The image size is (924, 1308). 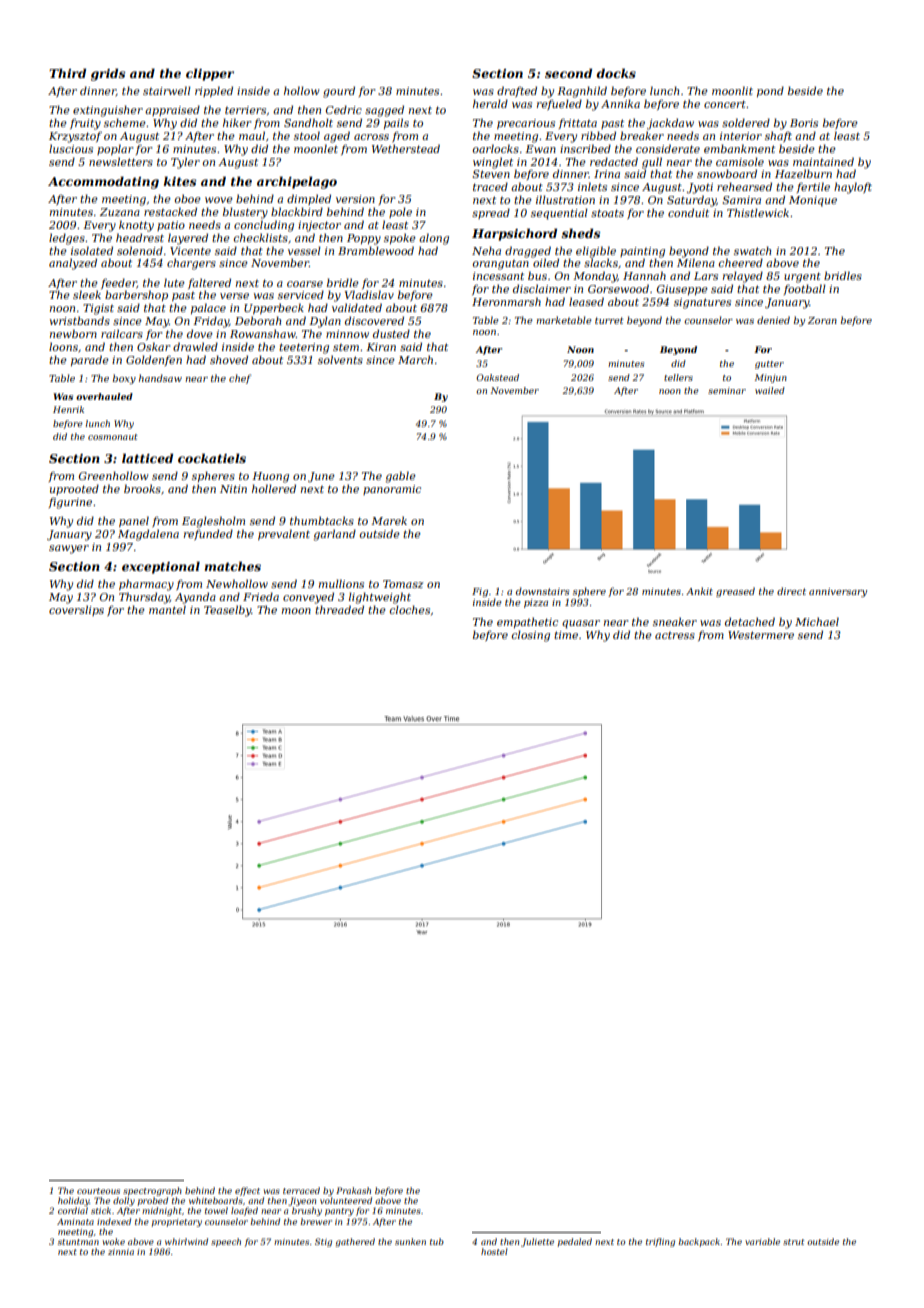 What do you see at coordinates (216, 1200) in the document?
I see `whiteboards` at bounding box center [216, 1200].
